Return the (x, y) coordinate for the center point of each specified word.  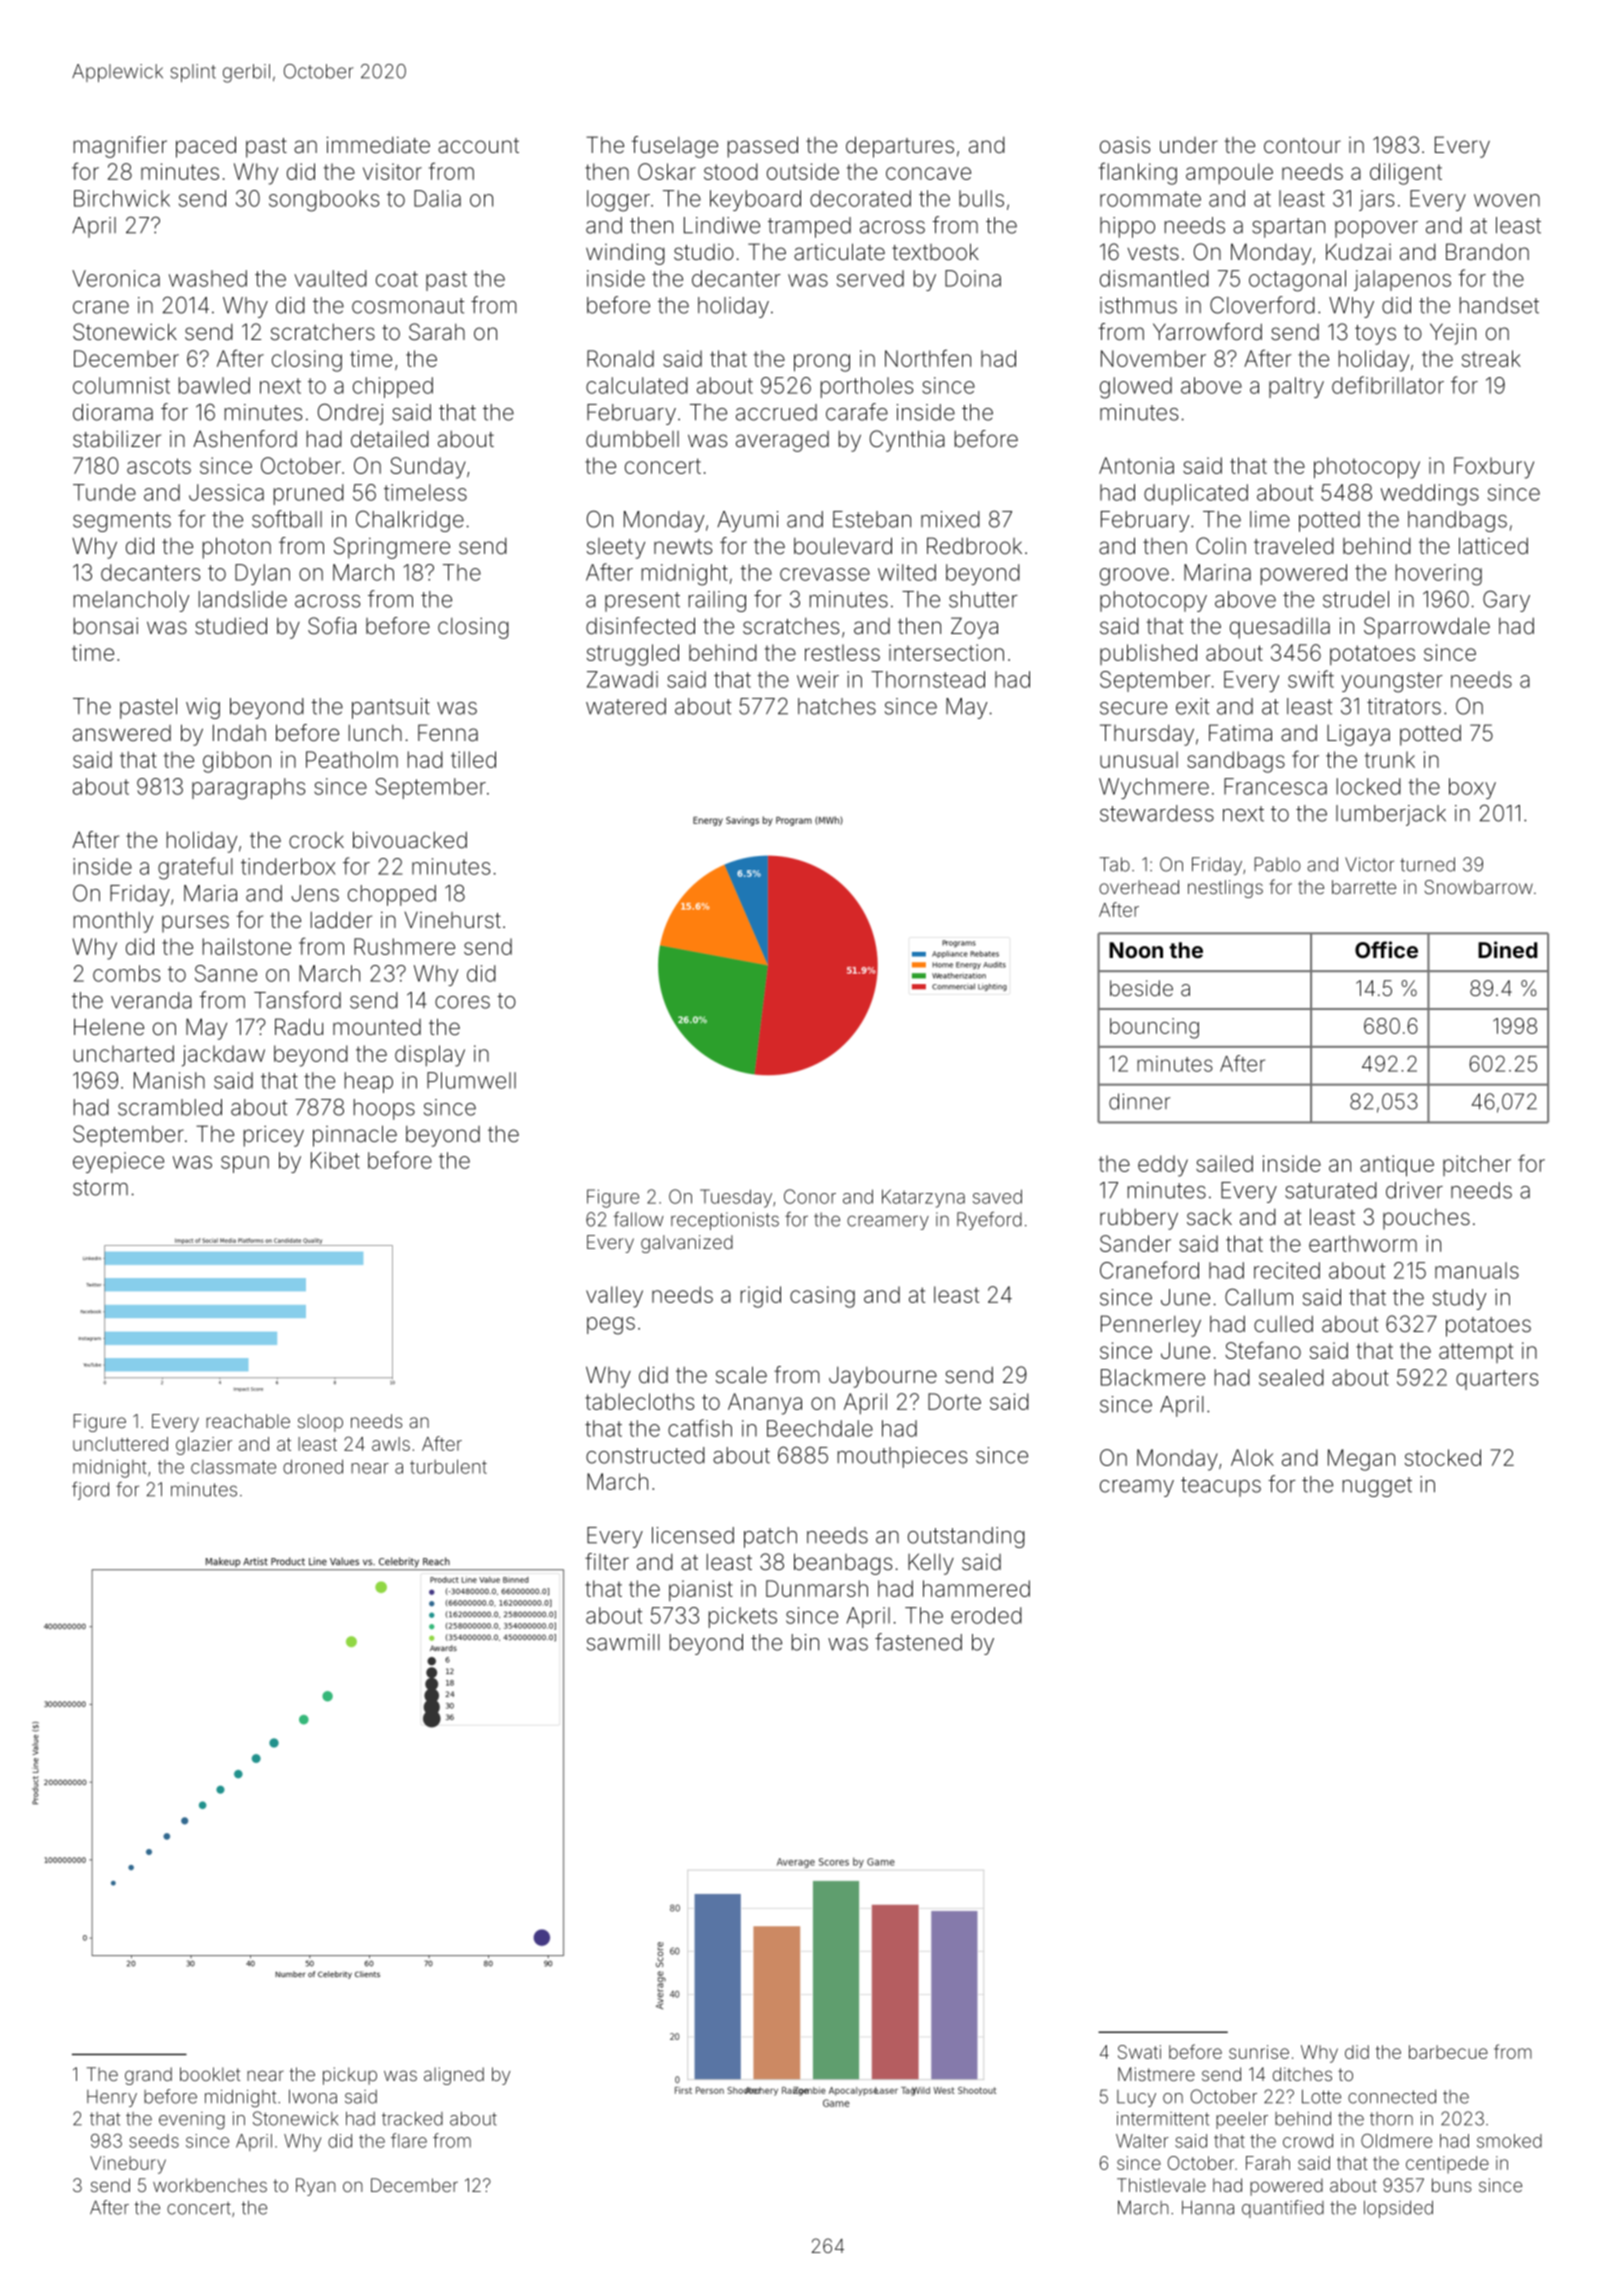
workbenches (210, 2185)
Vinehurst (452, 920)
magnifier (120, 147)
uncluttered (120, 1444)
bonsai (106, 626)
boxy (1472, 788)
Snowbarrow (1479, 887)
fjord (90, 1491)
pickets (743, 1617)
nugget (1377, 1487)
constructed (645, 1455)
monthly (113, 922)
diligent (1406, 174)
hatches (837, 706)
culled (1283, 1324)
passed (763, 147)
